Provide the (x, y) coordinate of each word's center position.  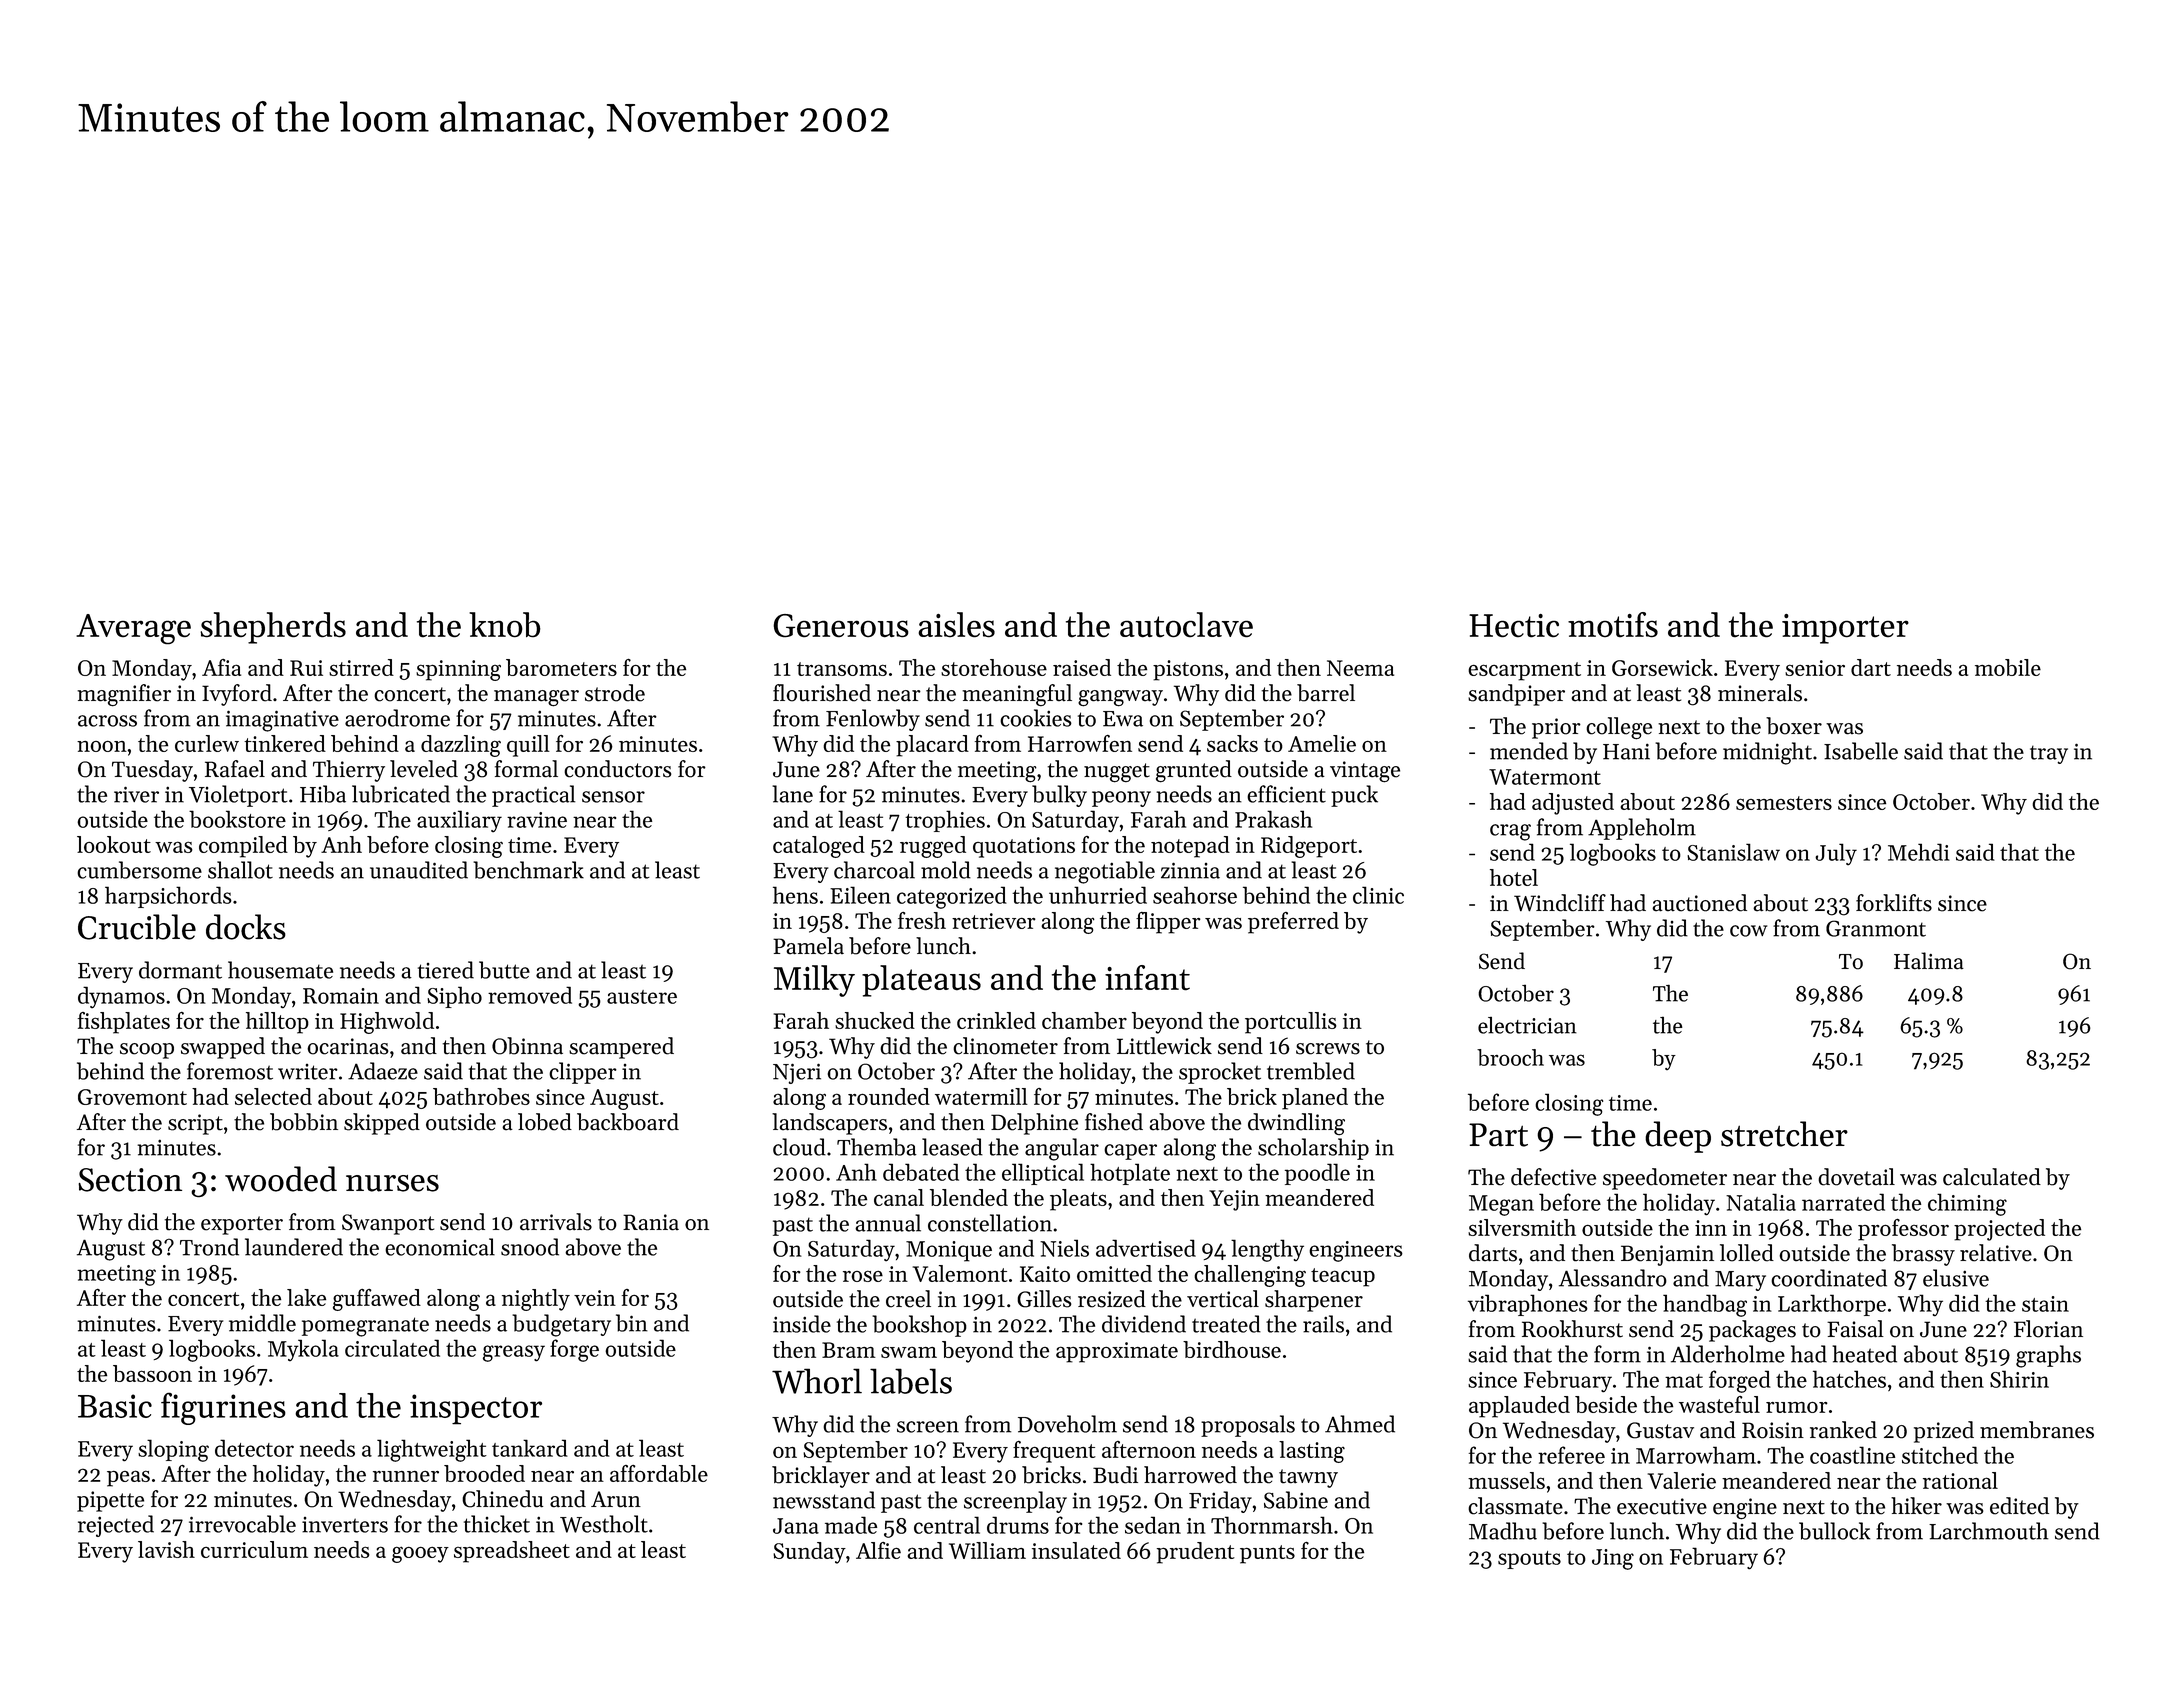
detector (254, 1448)
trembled (1311, 1071)
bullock (1834, 1531)
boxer (1794, 726)
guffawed (377, 1300)
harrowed (1190, 1475)
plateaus (921, 981)
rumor (1797, 1407)
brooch (1510, 1057)
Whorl (817, 1381)
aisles (956, 624)
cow (1748, 931)
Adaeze (383, 1071)
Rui (306, 668)
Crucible (137, 927)
